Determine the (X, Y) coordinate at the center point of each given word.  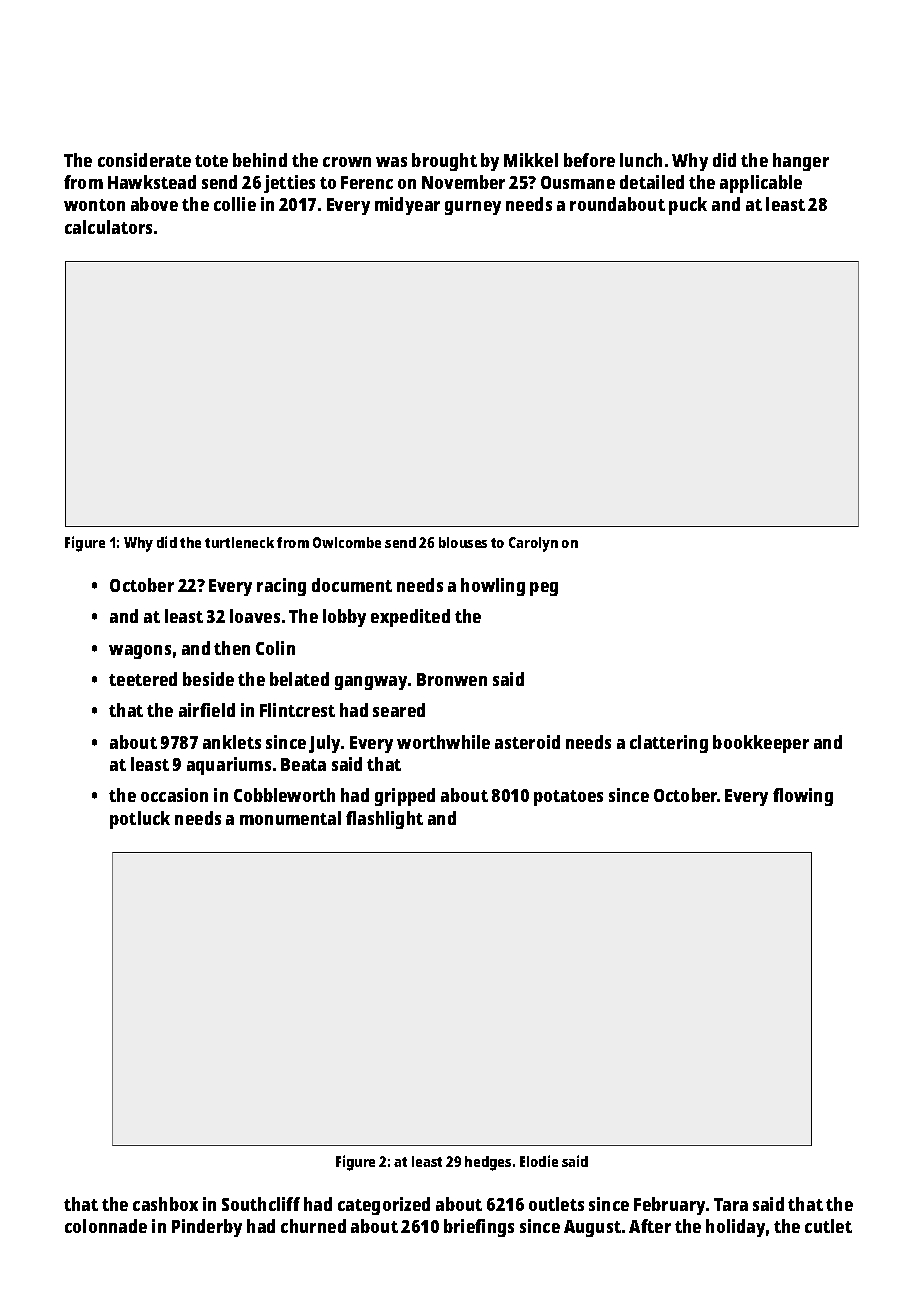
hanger (801, 162)
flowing (803, 797)
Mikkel (531, 160)
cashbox (165, 1204)
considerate (144, 160)
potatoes (568, 798)
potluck (140, 820)
